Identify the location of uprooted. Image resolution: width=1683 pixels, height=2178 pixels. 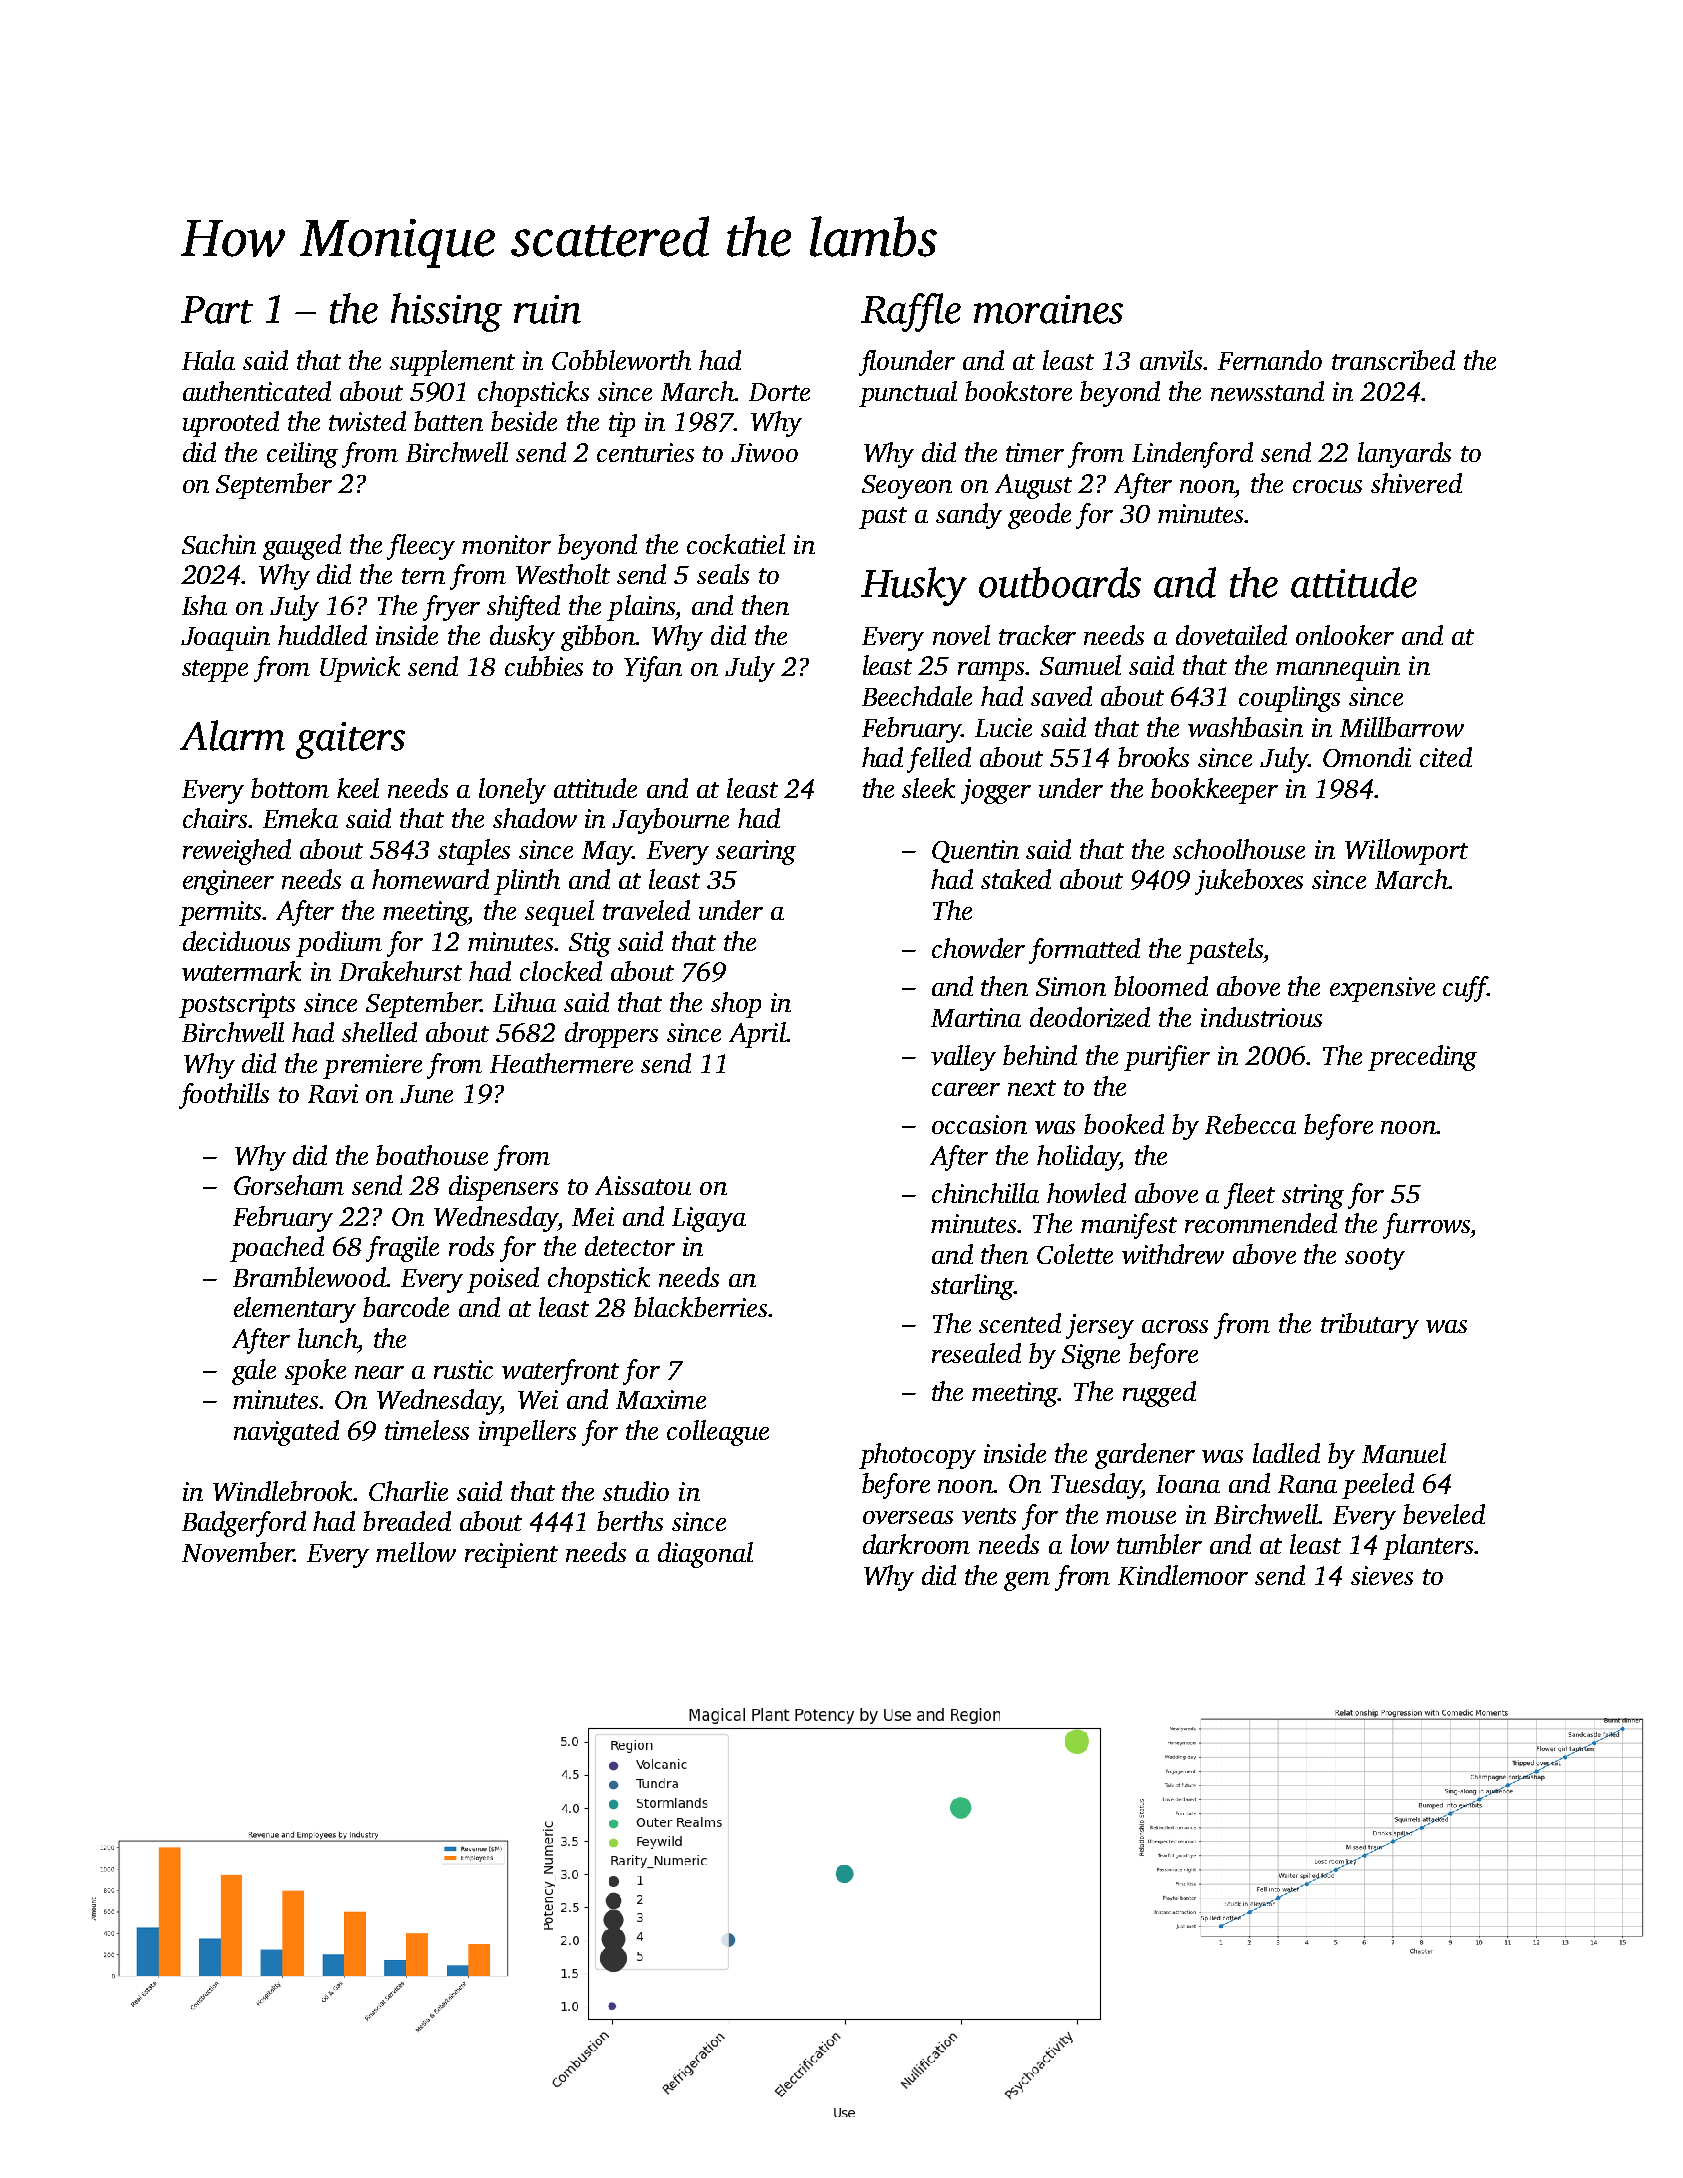
(231, 424).
